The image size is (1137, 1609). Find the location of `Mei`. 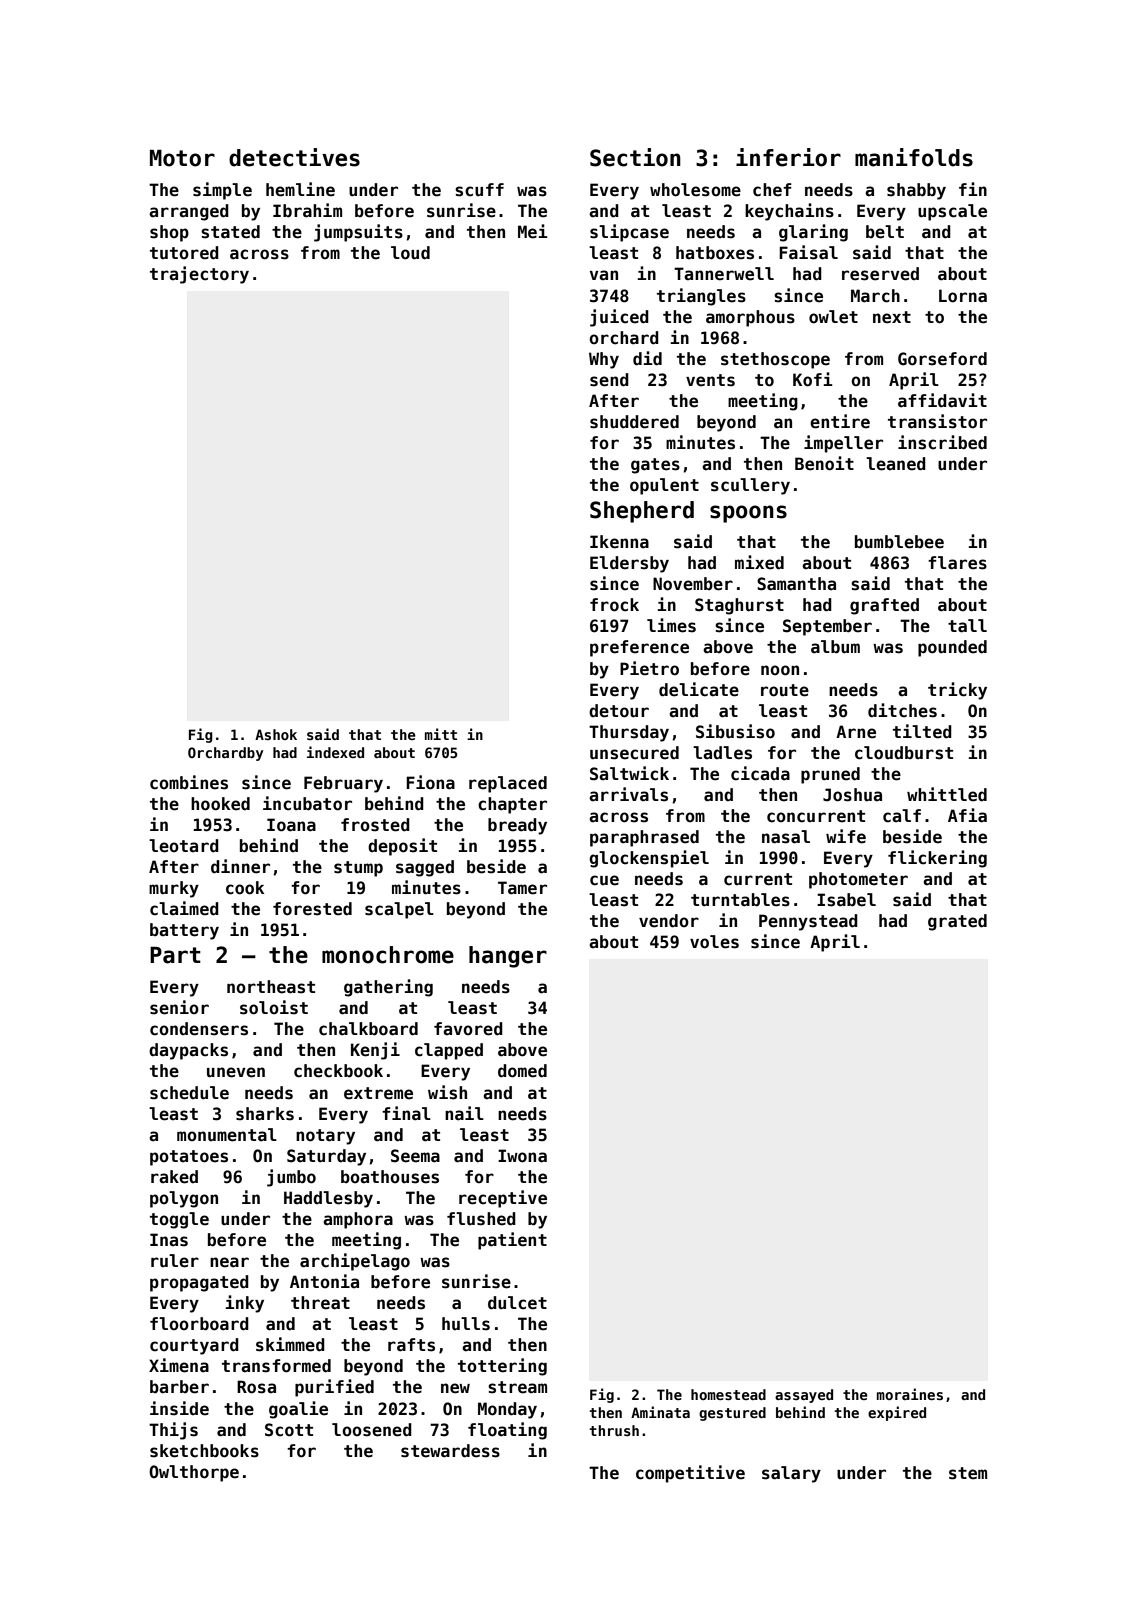

Mei is located at coordinates (533, 231).
